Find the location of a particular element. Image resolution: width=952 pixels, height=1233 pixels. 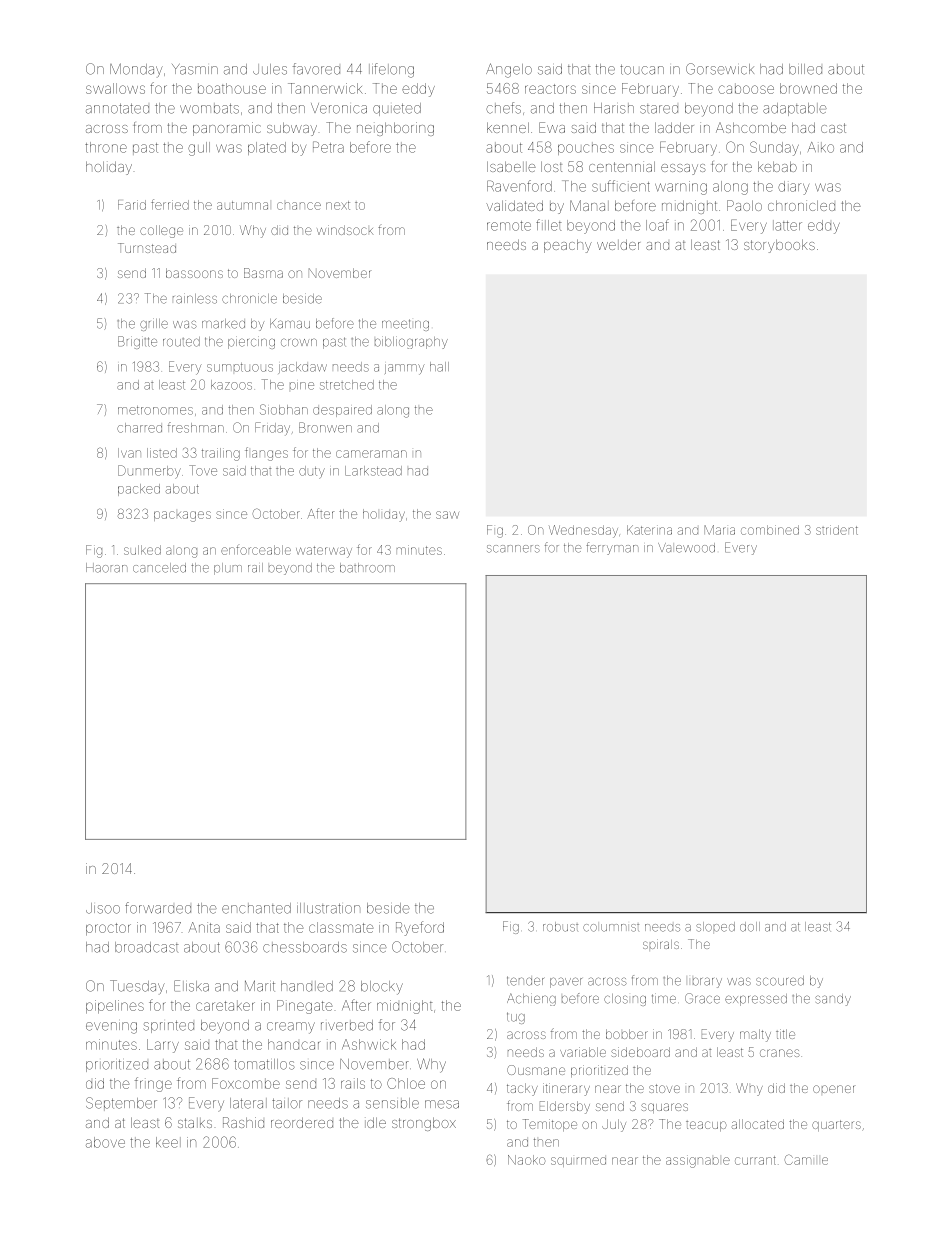

bathroom is located at coordinates (367, 568).
